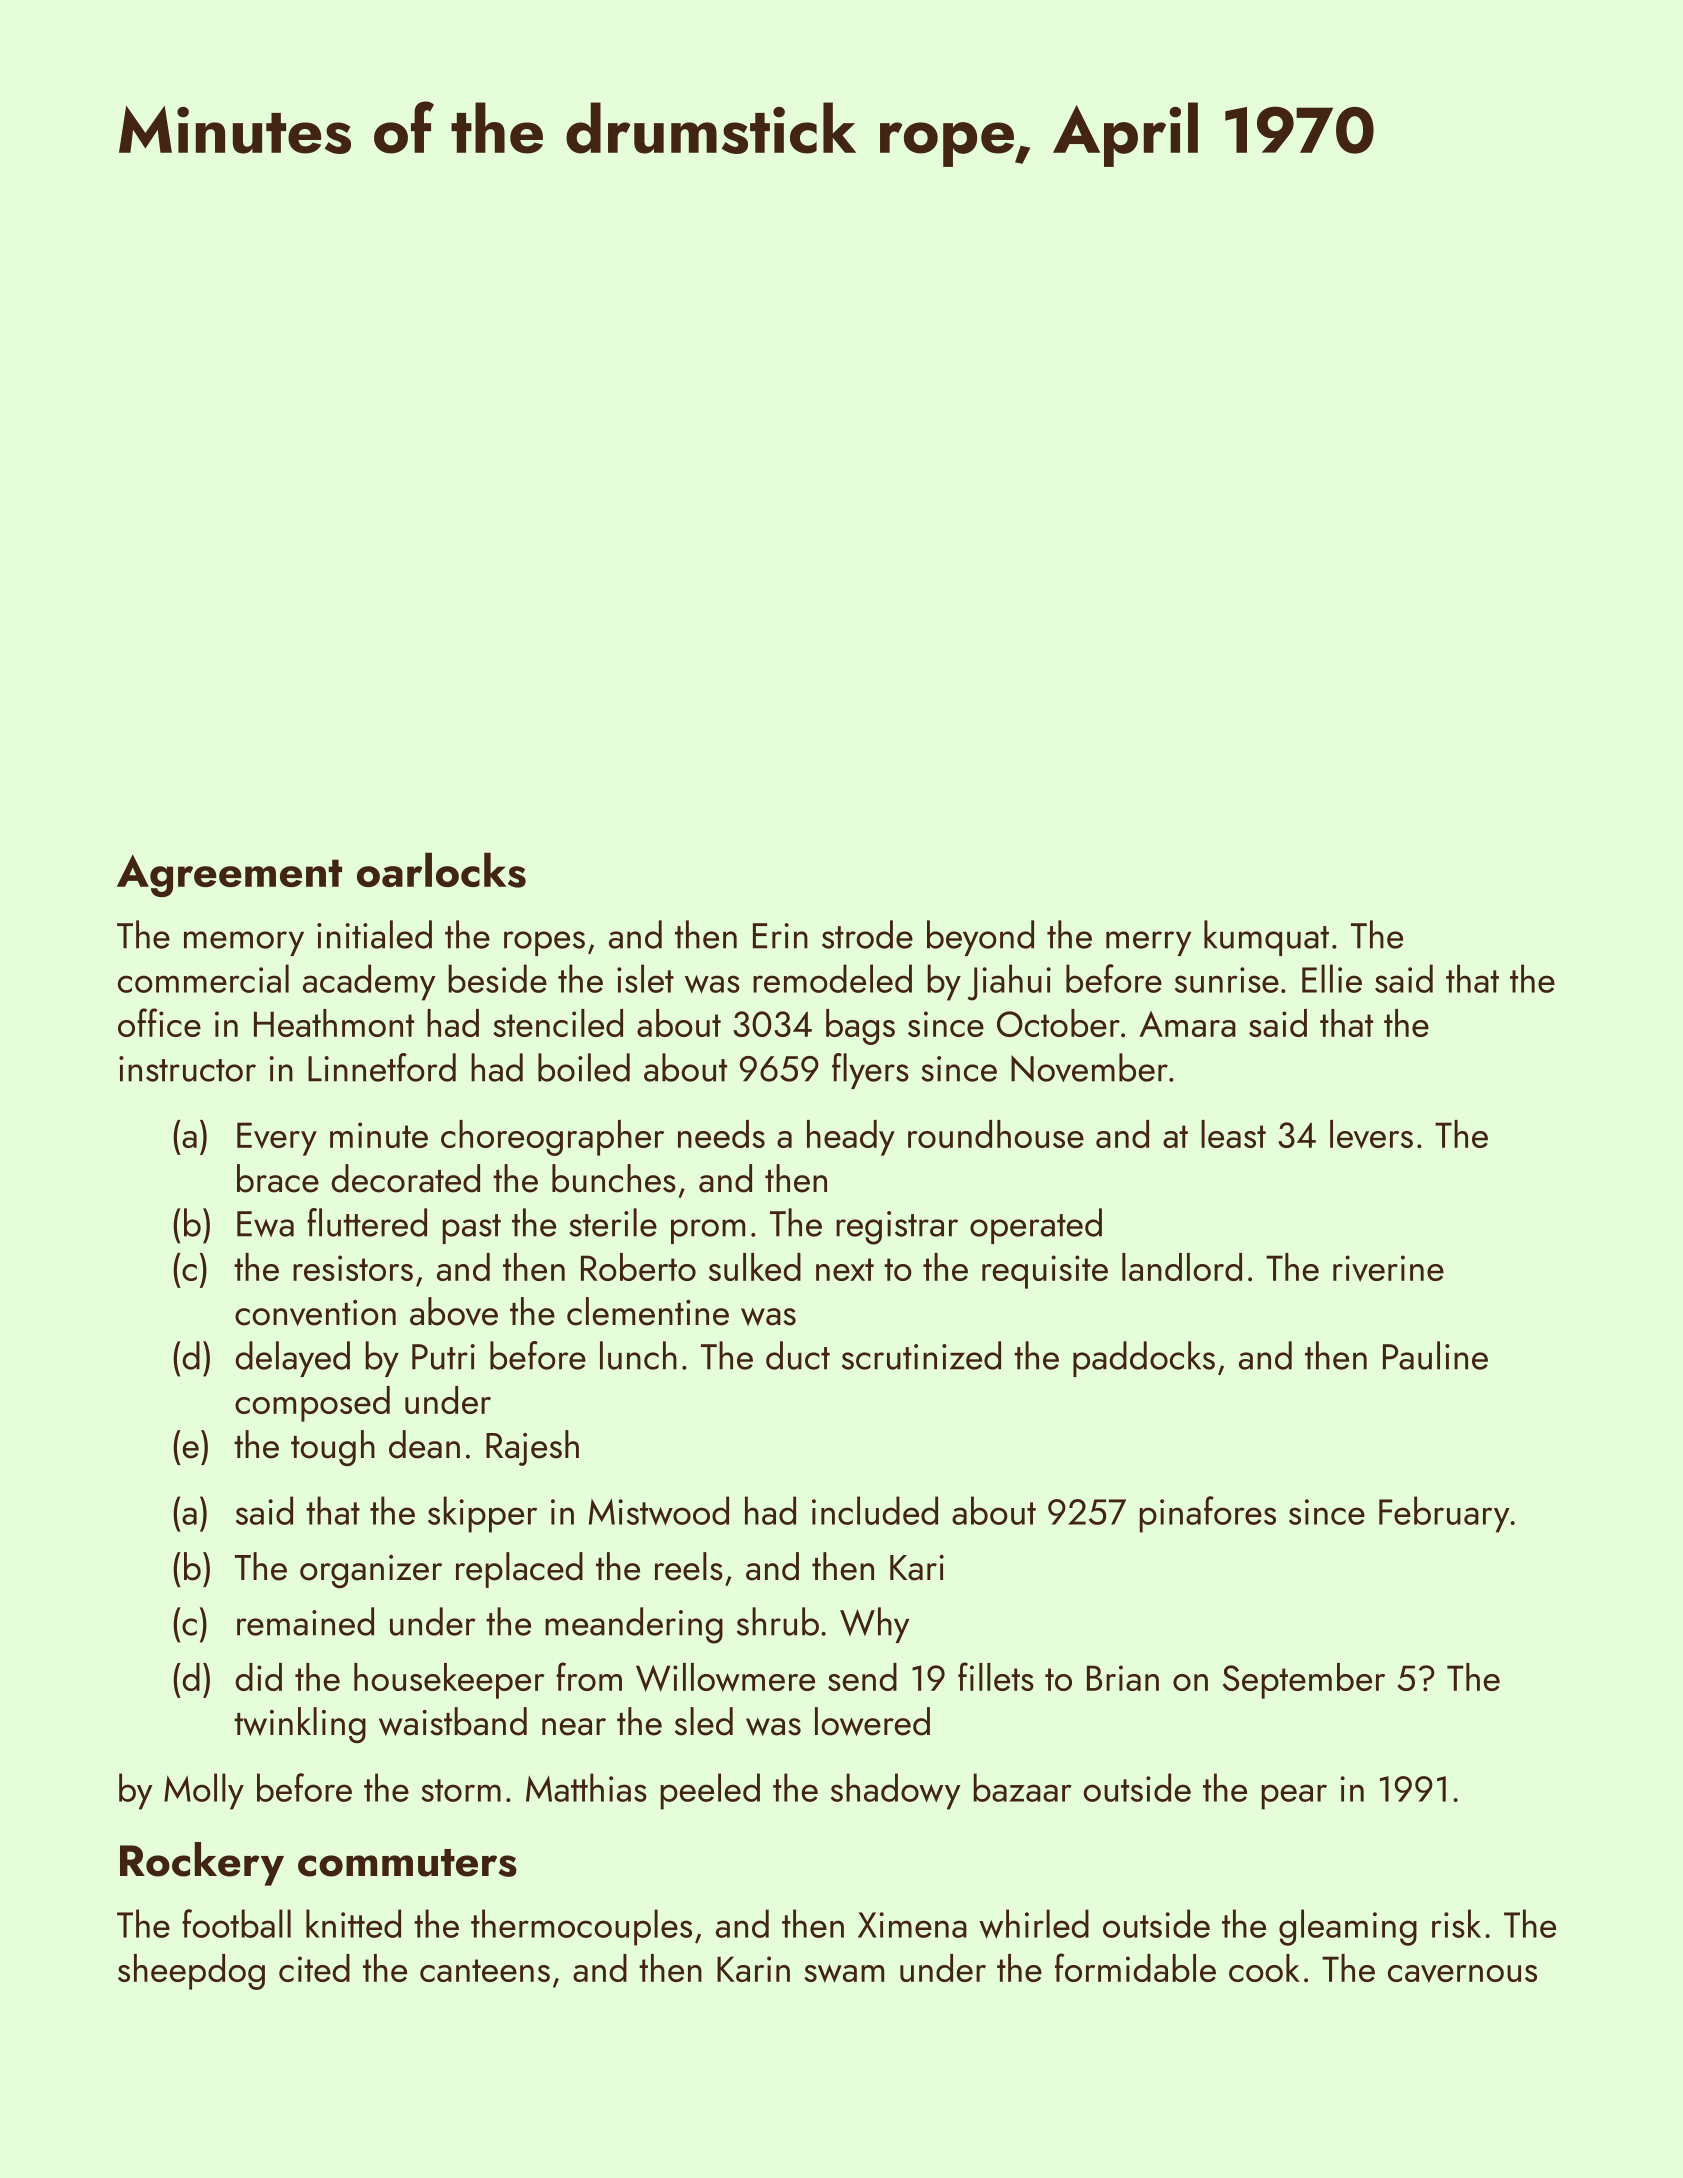 The image size is (1683, 2178). What do you see at coordinates (845, 1269) in the screenshot?
I see `next` at bounding box center [845, 1269].
